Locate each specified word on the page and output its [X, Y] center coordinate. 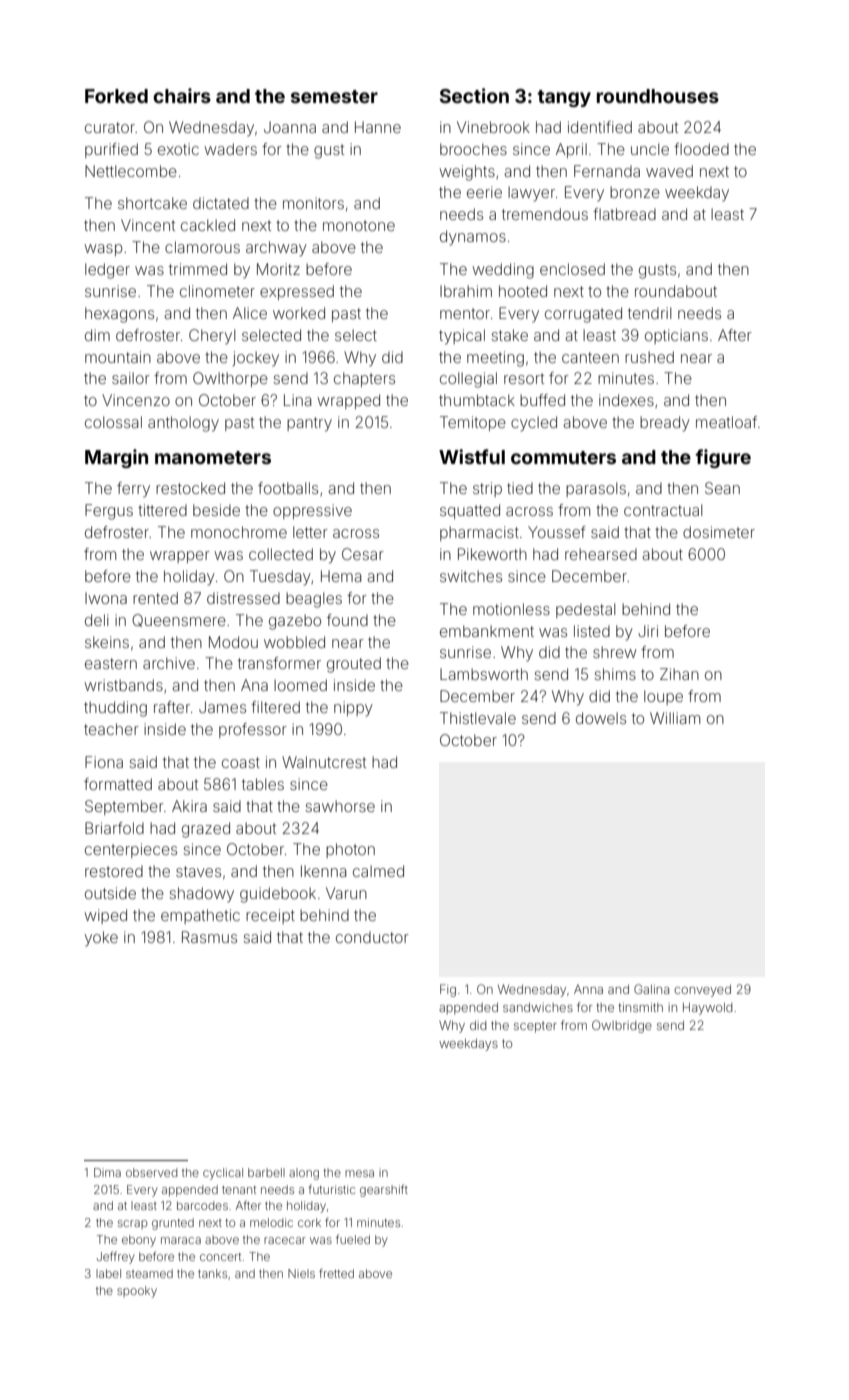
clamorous [202, 247]
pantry [309, 424]
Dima [107, 1172]
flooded [701, 149]
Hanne [378, 127]
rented [155, 598]
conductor [372, 937]
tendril [649, 313]
